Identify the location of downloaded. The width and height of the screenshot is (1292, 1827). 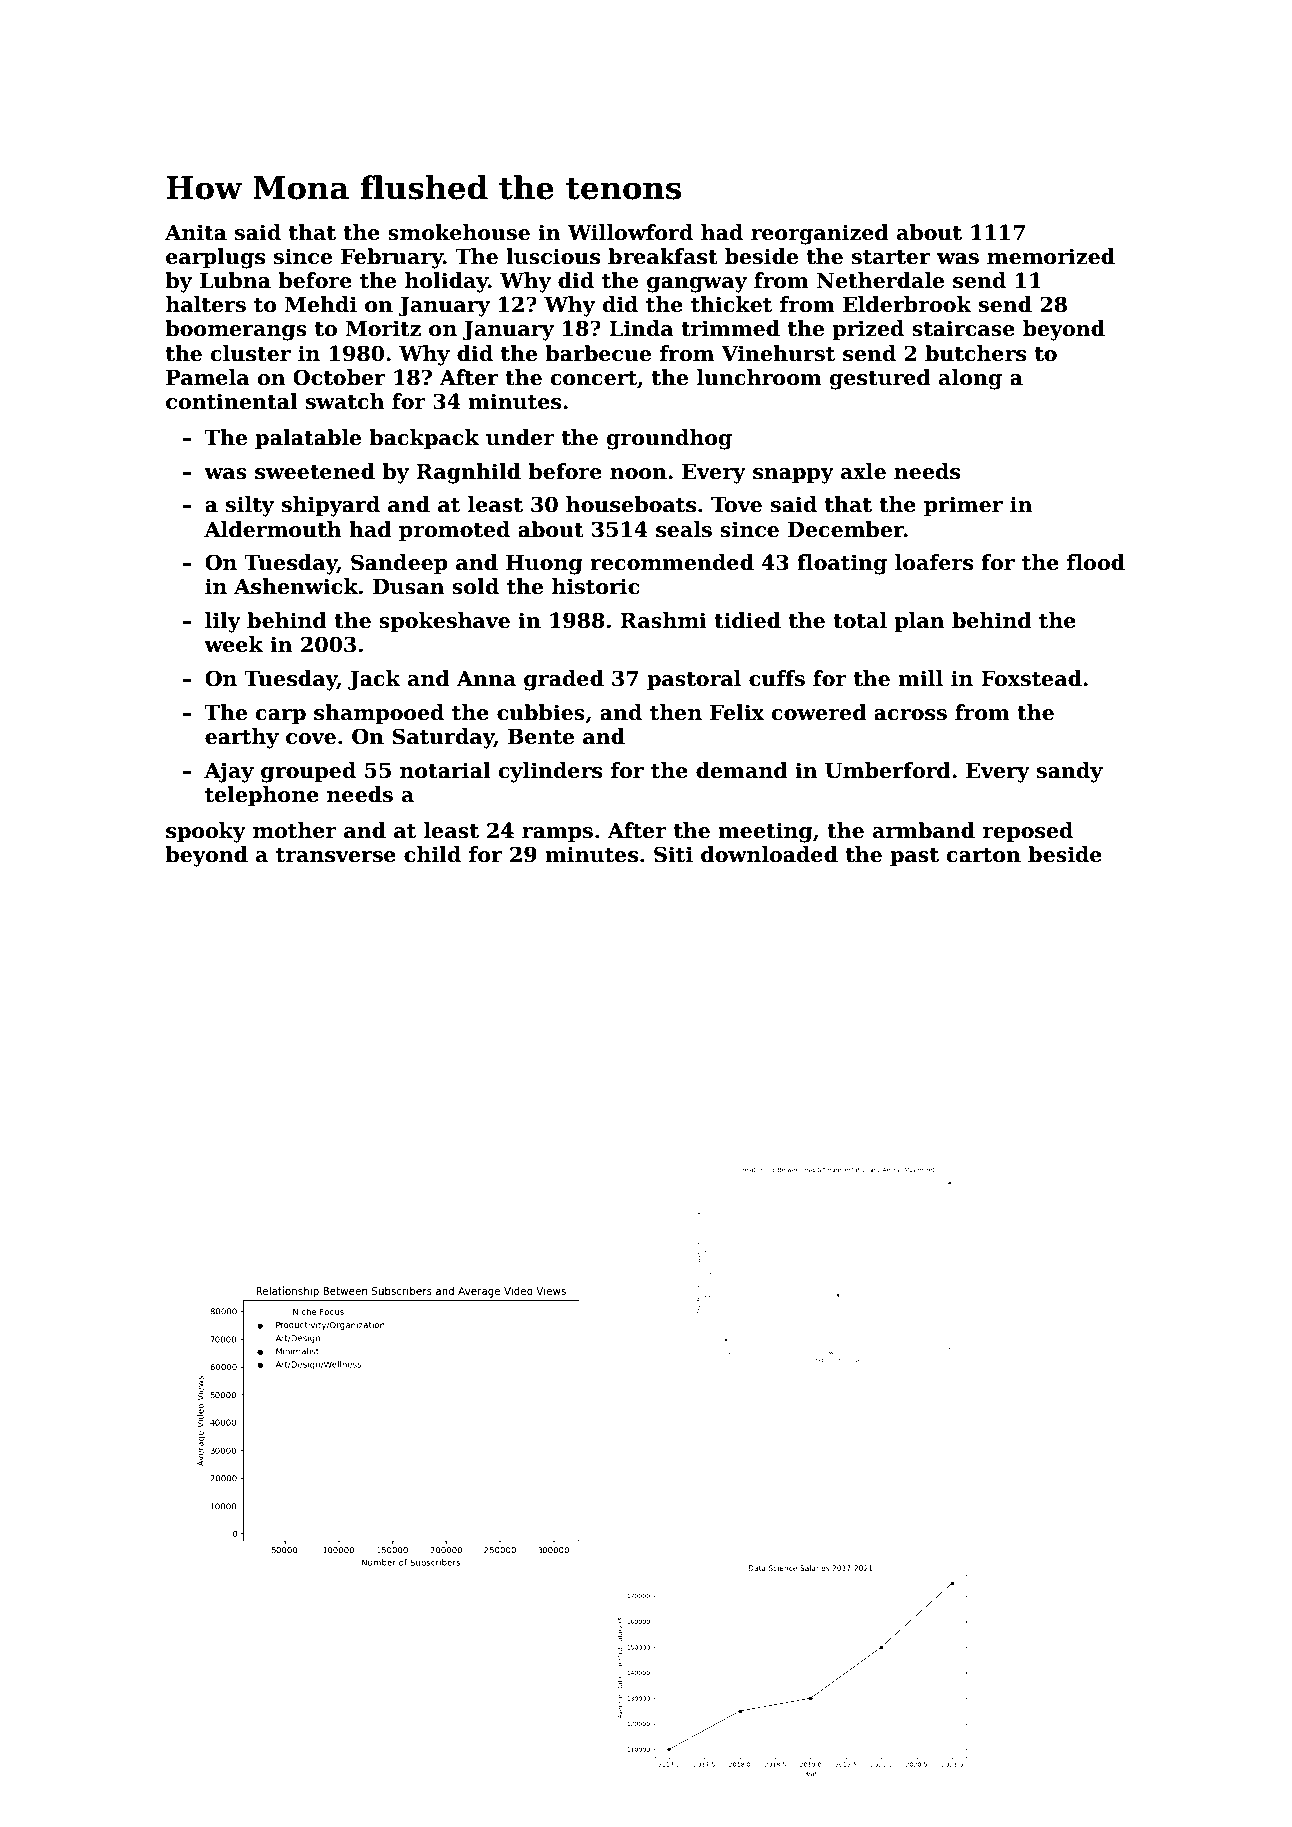
(769, 854).
